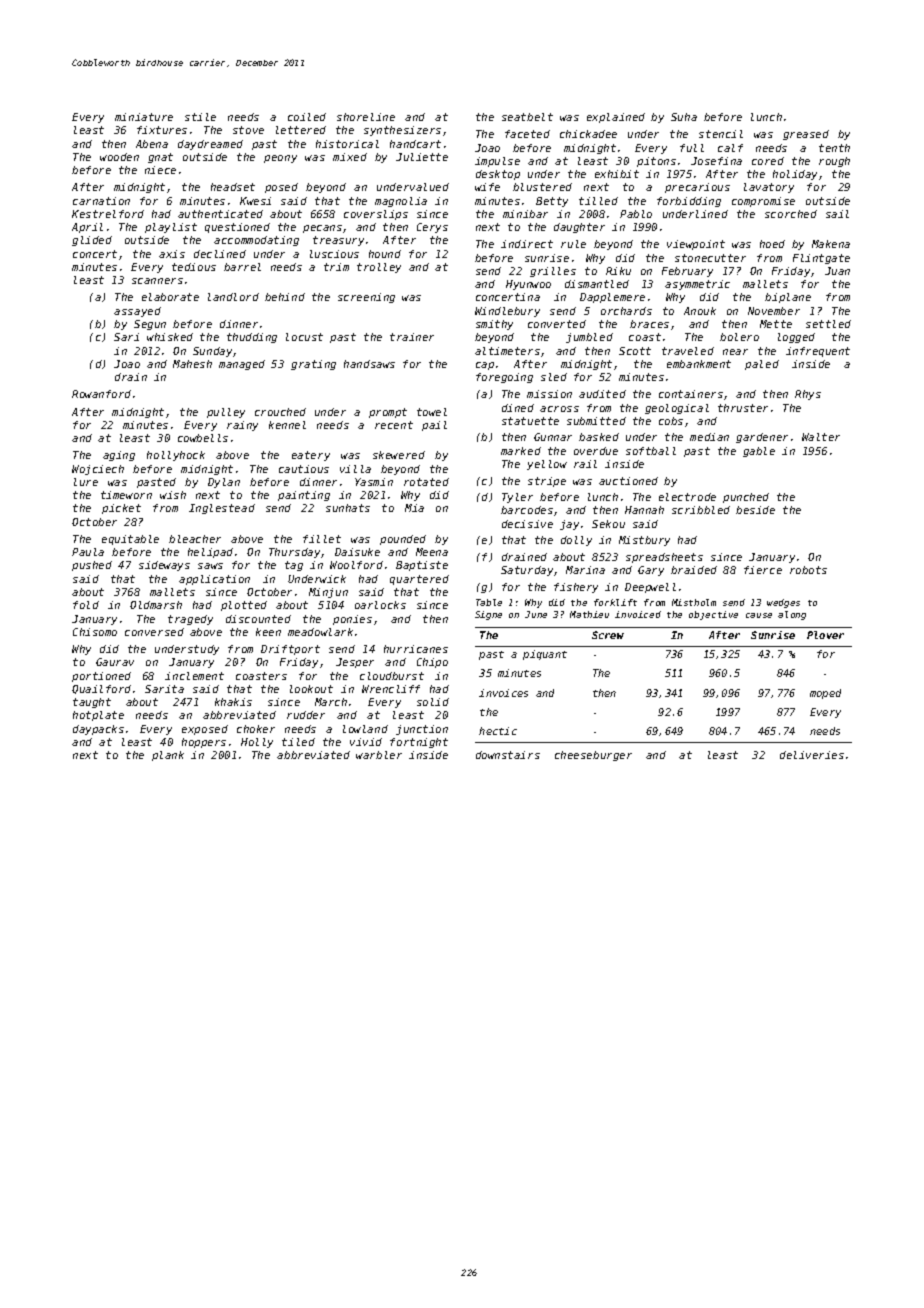 The width and height of the screenshot is (924, 1308). Describe the element at coordinates (527, 117) in the screenshot. I see `seatbelt` at that location.
